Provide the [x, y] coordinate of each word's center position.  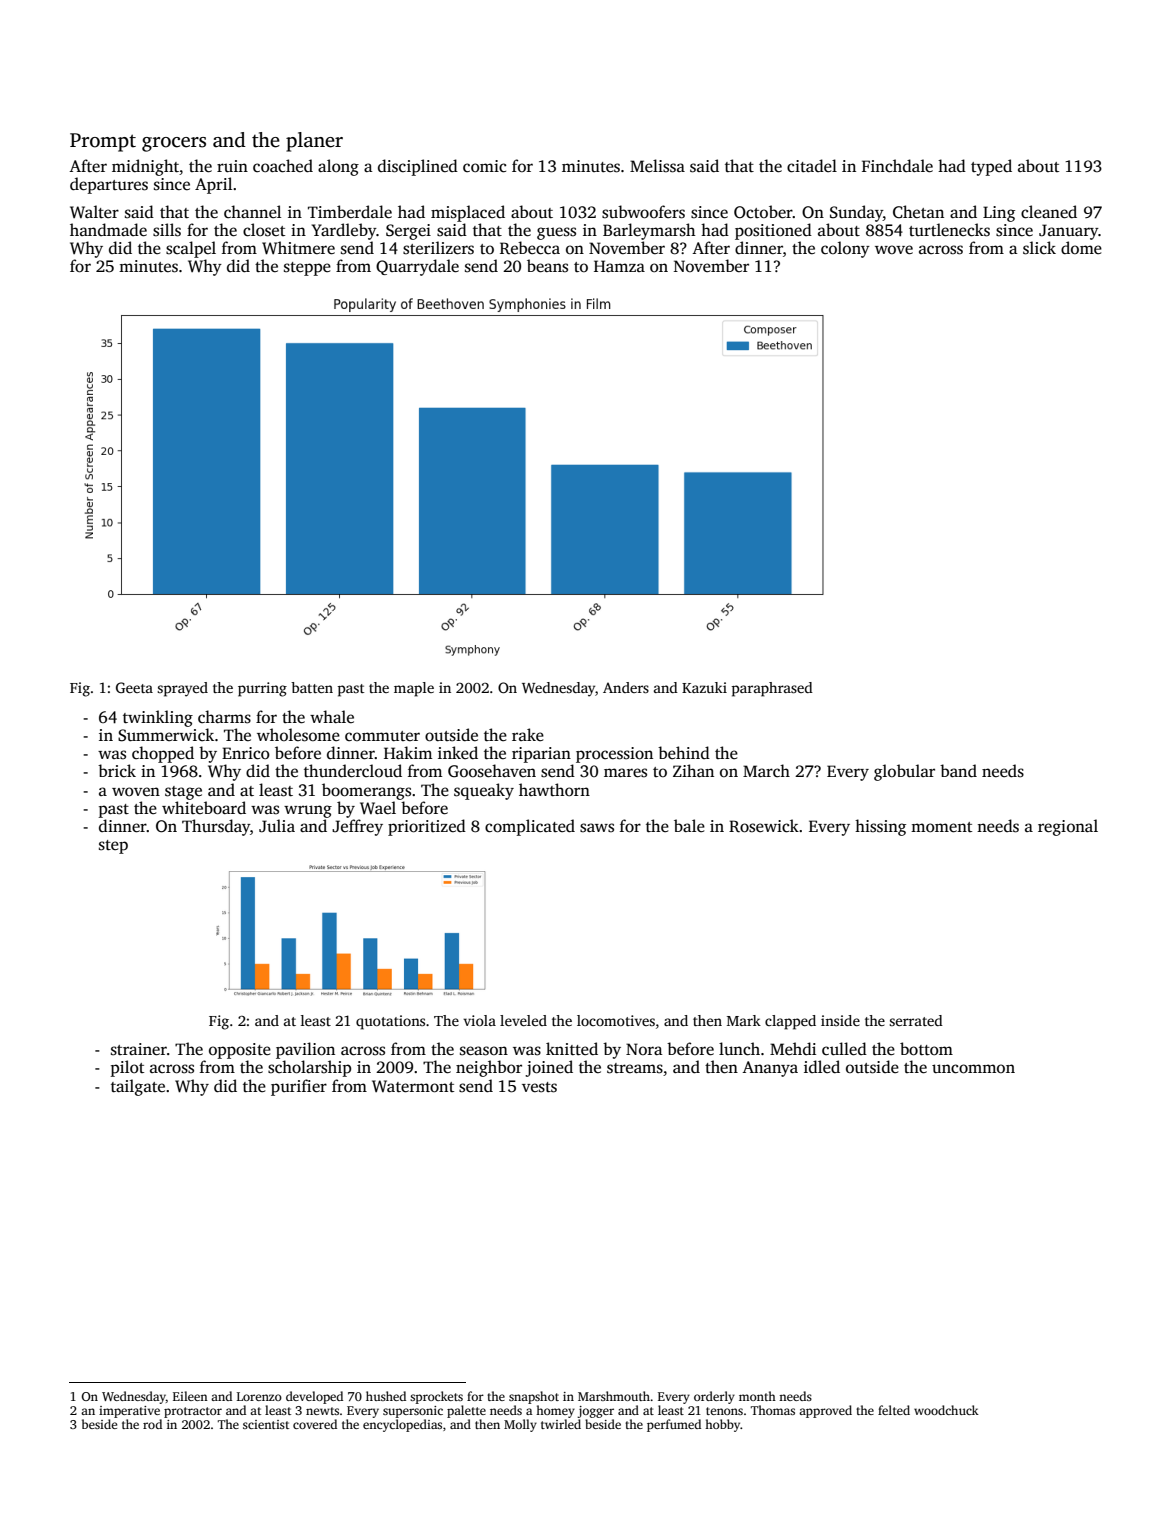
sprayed [182, 689]
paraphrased [772, 689]
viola [479, 1020]
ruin [232, 166]
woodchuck [946, 1410]
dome [1081, 247]
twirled [561, 1424]
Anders [626, 687]
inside [840, 1020]
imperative [129, 1412]
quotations [390, 1022]
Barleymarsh [649, 231]
